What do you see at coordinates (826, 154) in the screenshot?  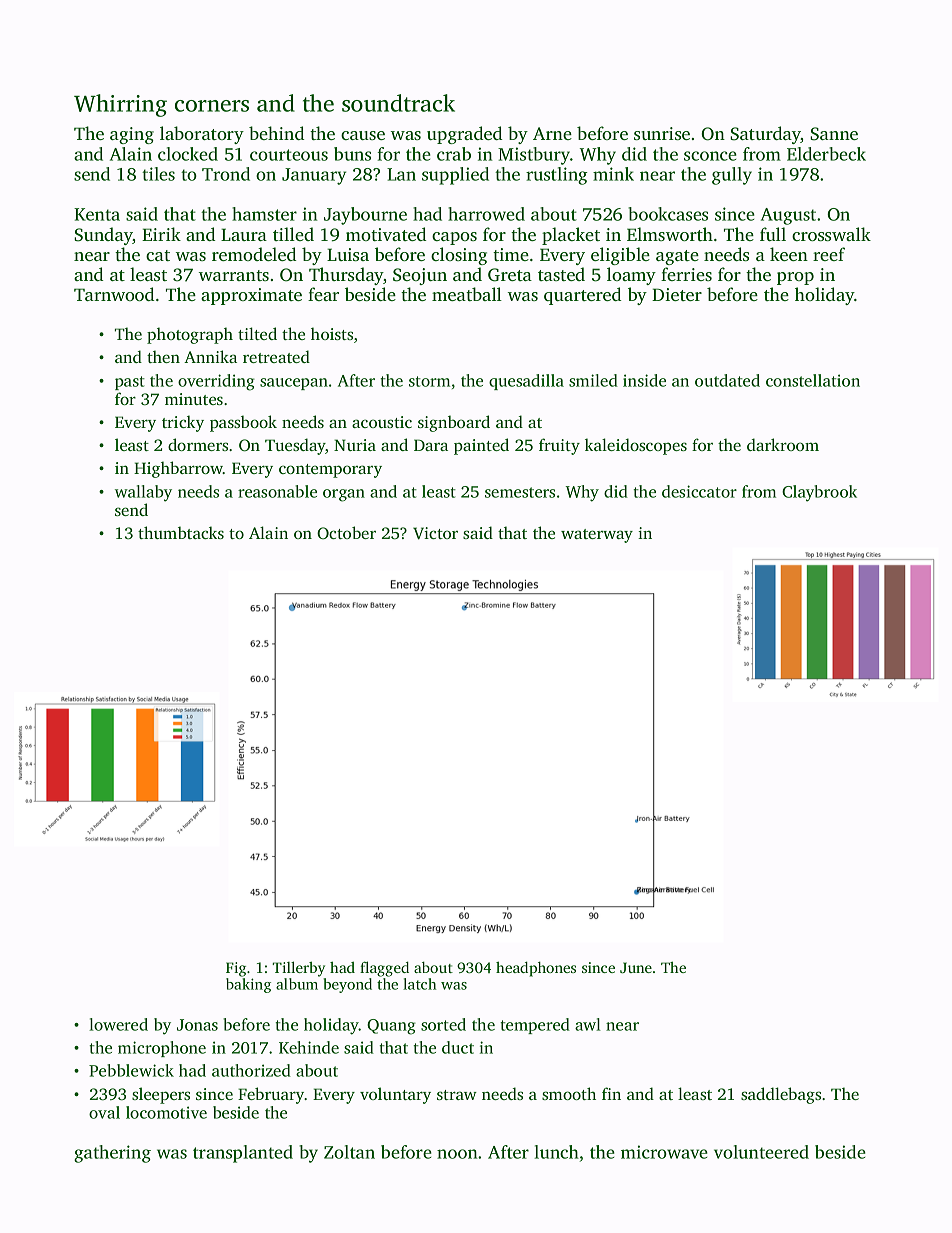 I see `Elderbeck` at bounding box center [826, 154].
